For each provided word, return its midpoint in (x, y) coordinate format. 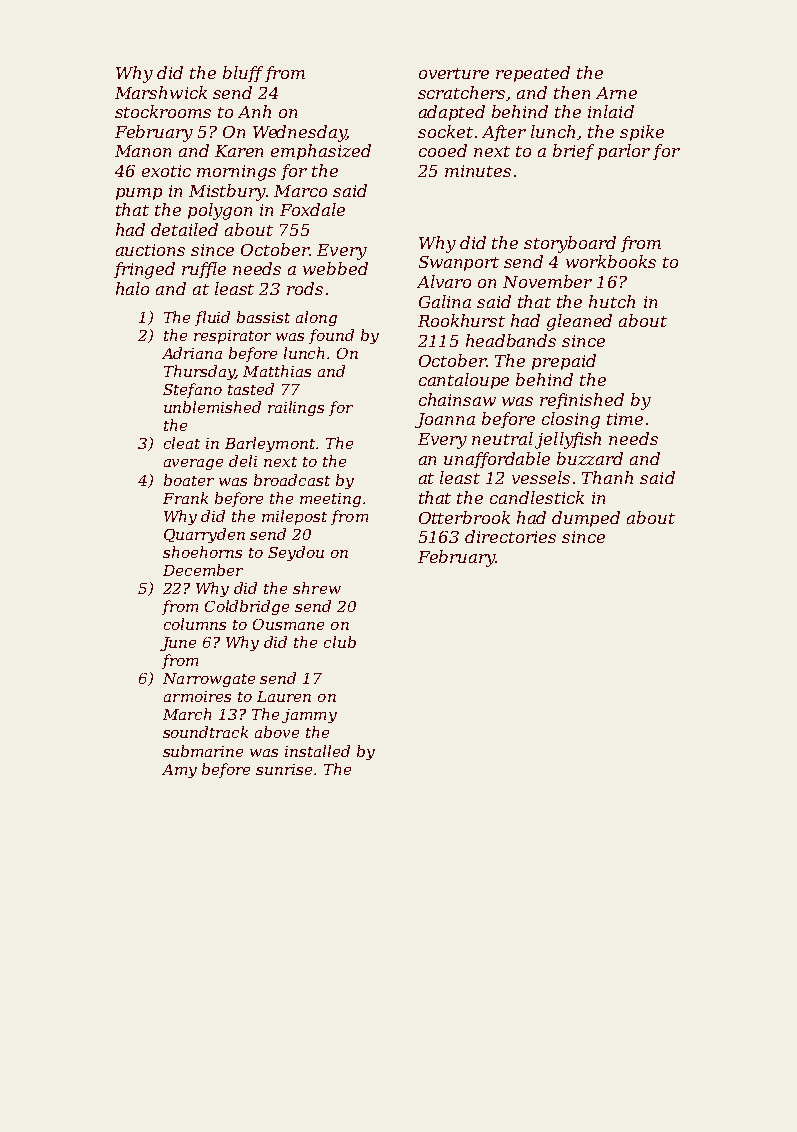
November (547, 281)
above (277, 732)
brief (573, 152)
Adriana (192, 353)
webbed (335, 268)
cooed (443, 150)
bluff (243, 74)
